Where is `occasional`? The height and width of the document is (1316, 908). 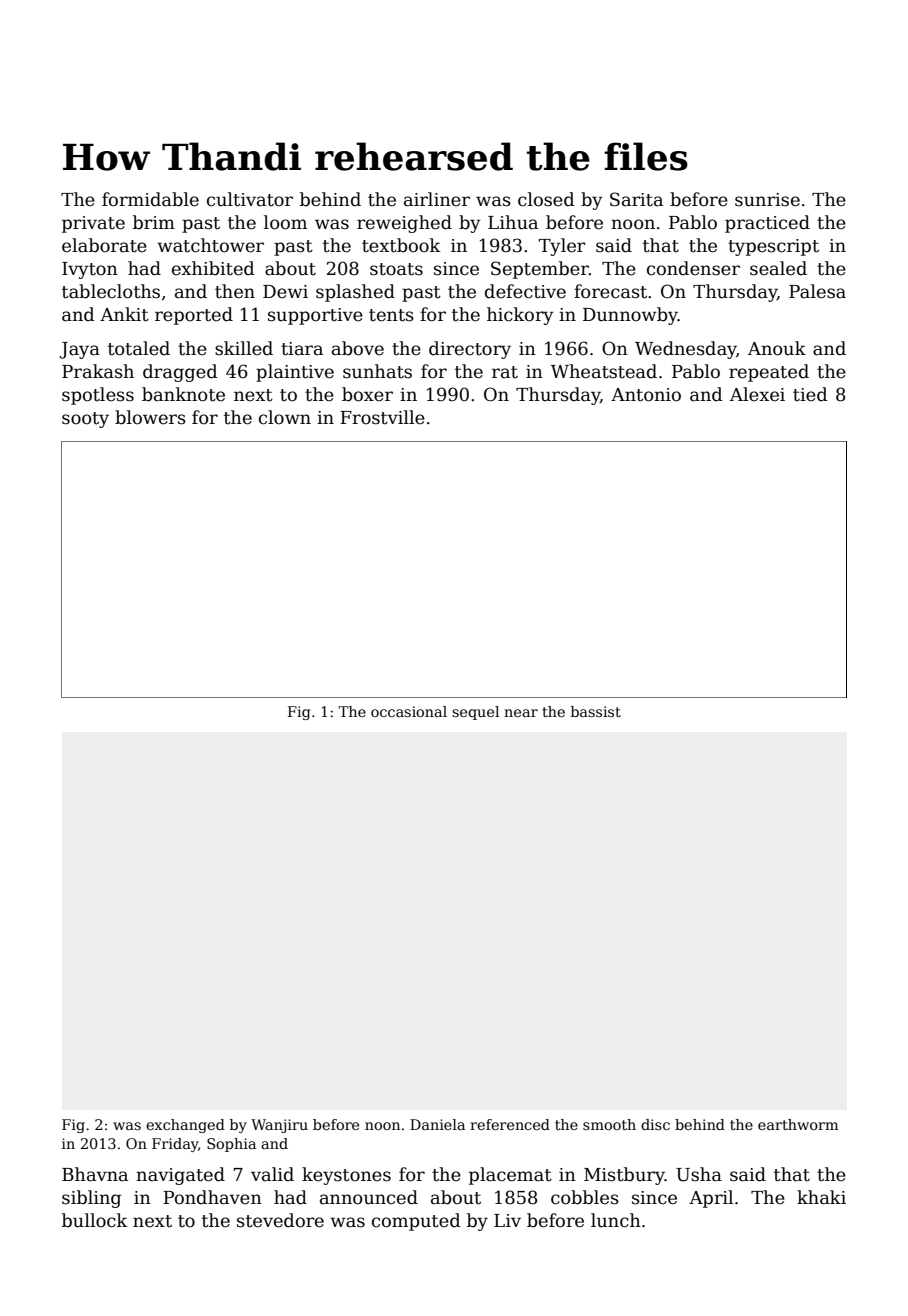
occasional is located at coordinates (409, 711).
